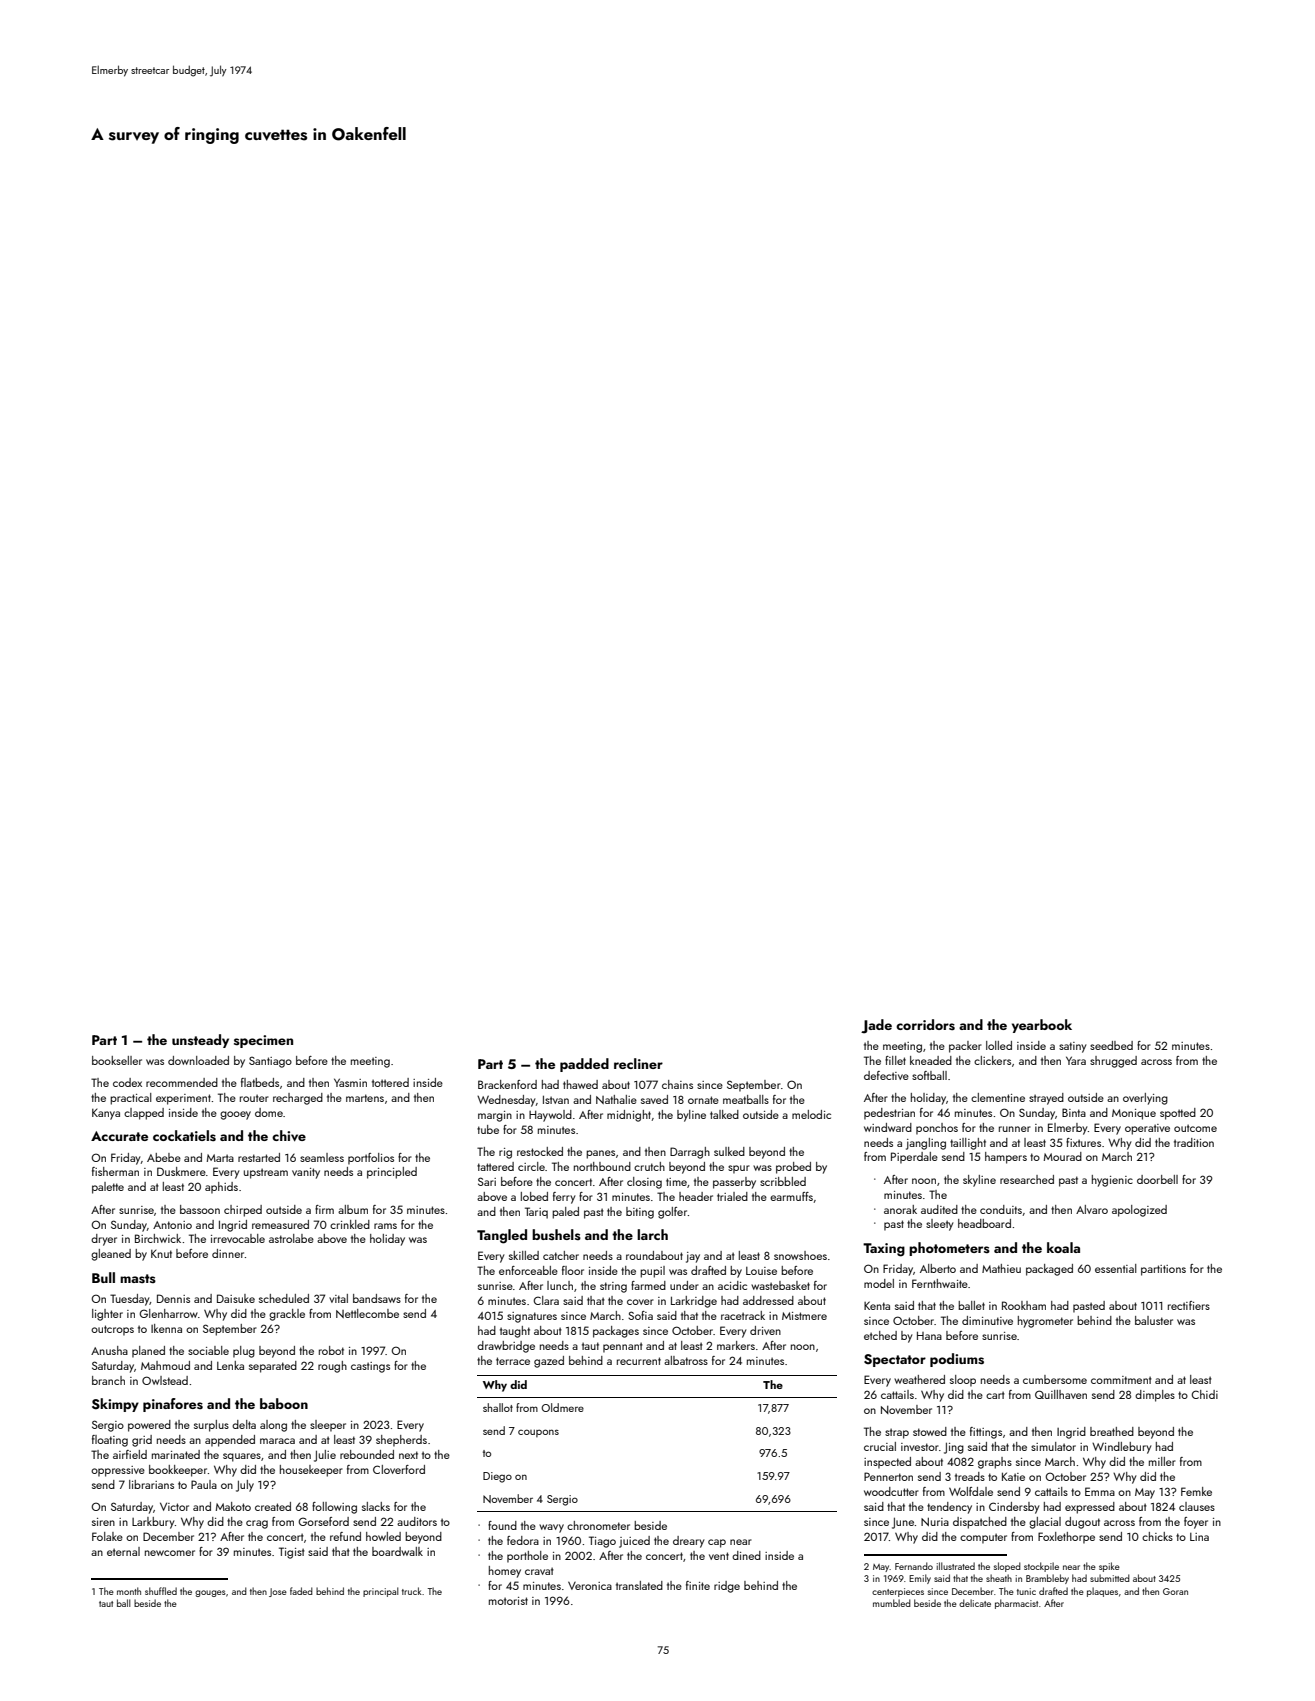 This screenshot has height=1701, width=1315. Describe the element at coordinates (940, 1283) in the screenshot. I see `Fernthwaite` at that location.
